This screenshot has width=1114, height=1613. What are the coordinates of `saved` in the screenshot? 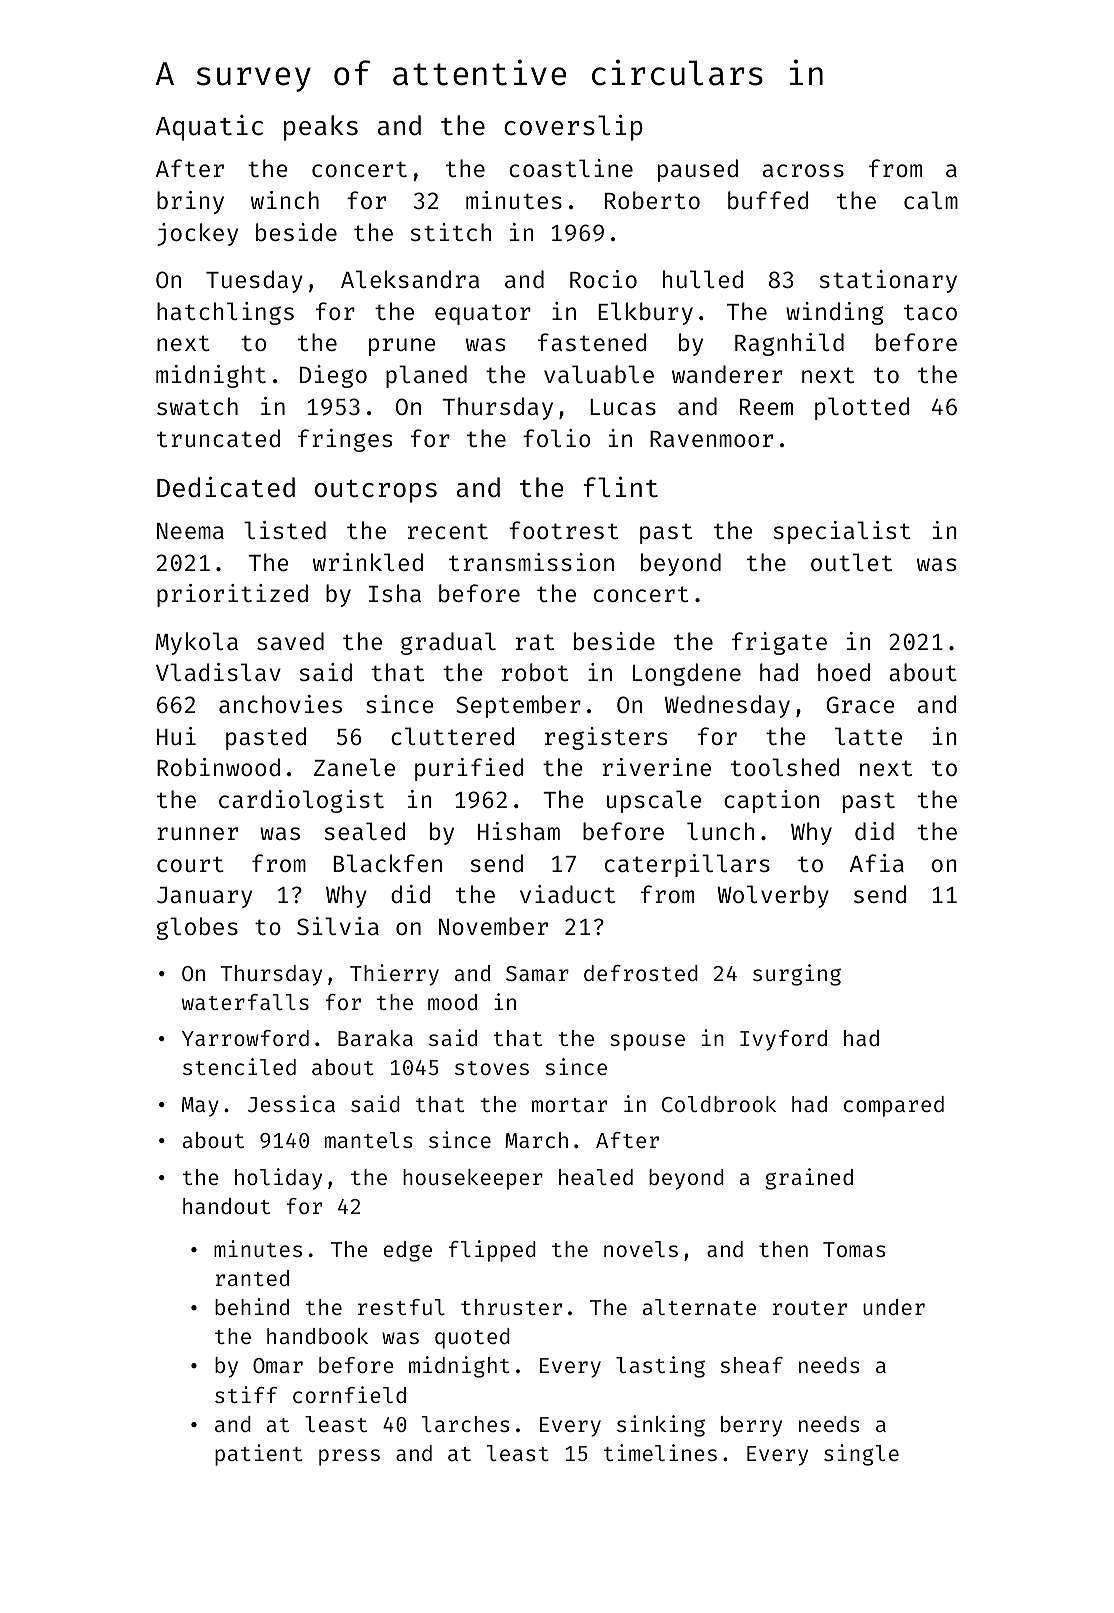 It's located at (290, 641).
